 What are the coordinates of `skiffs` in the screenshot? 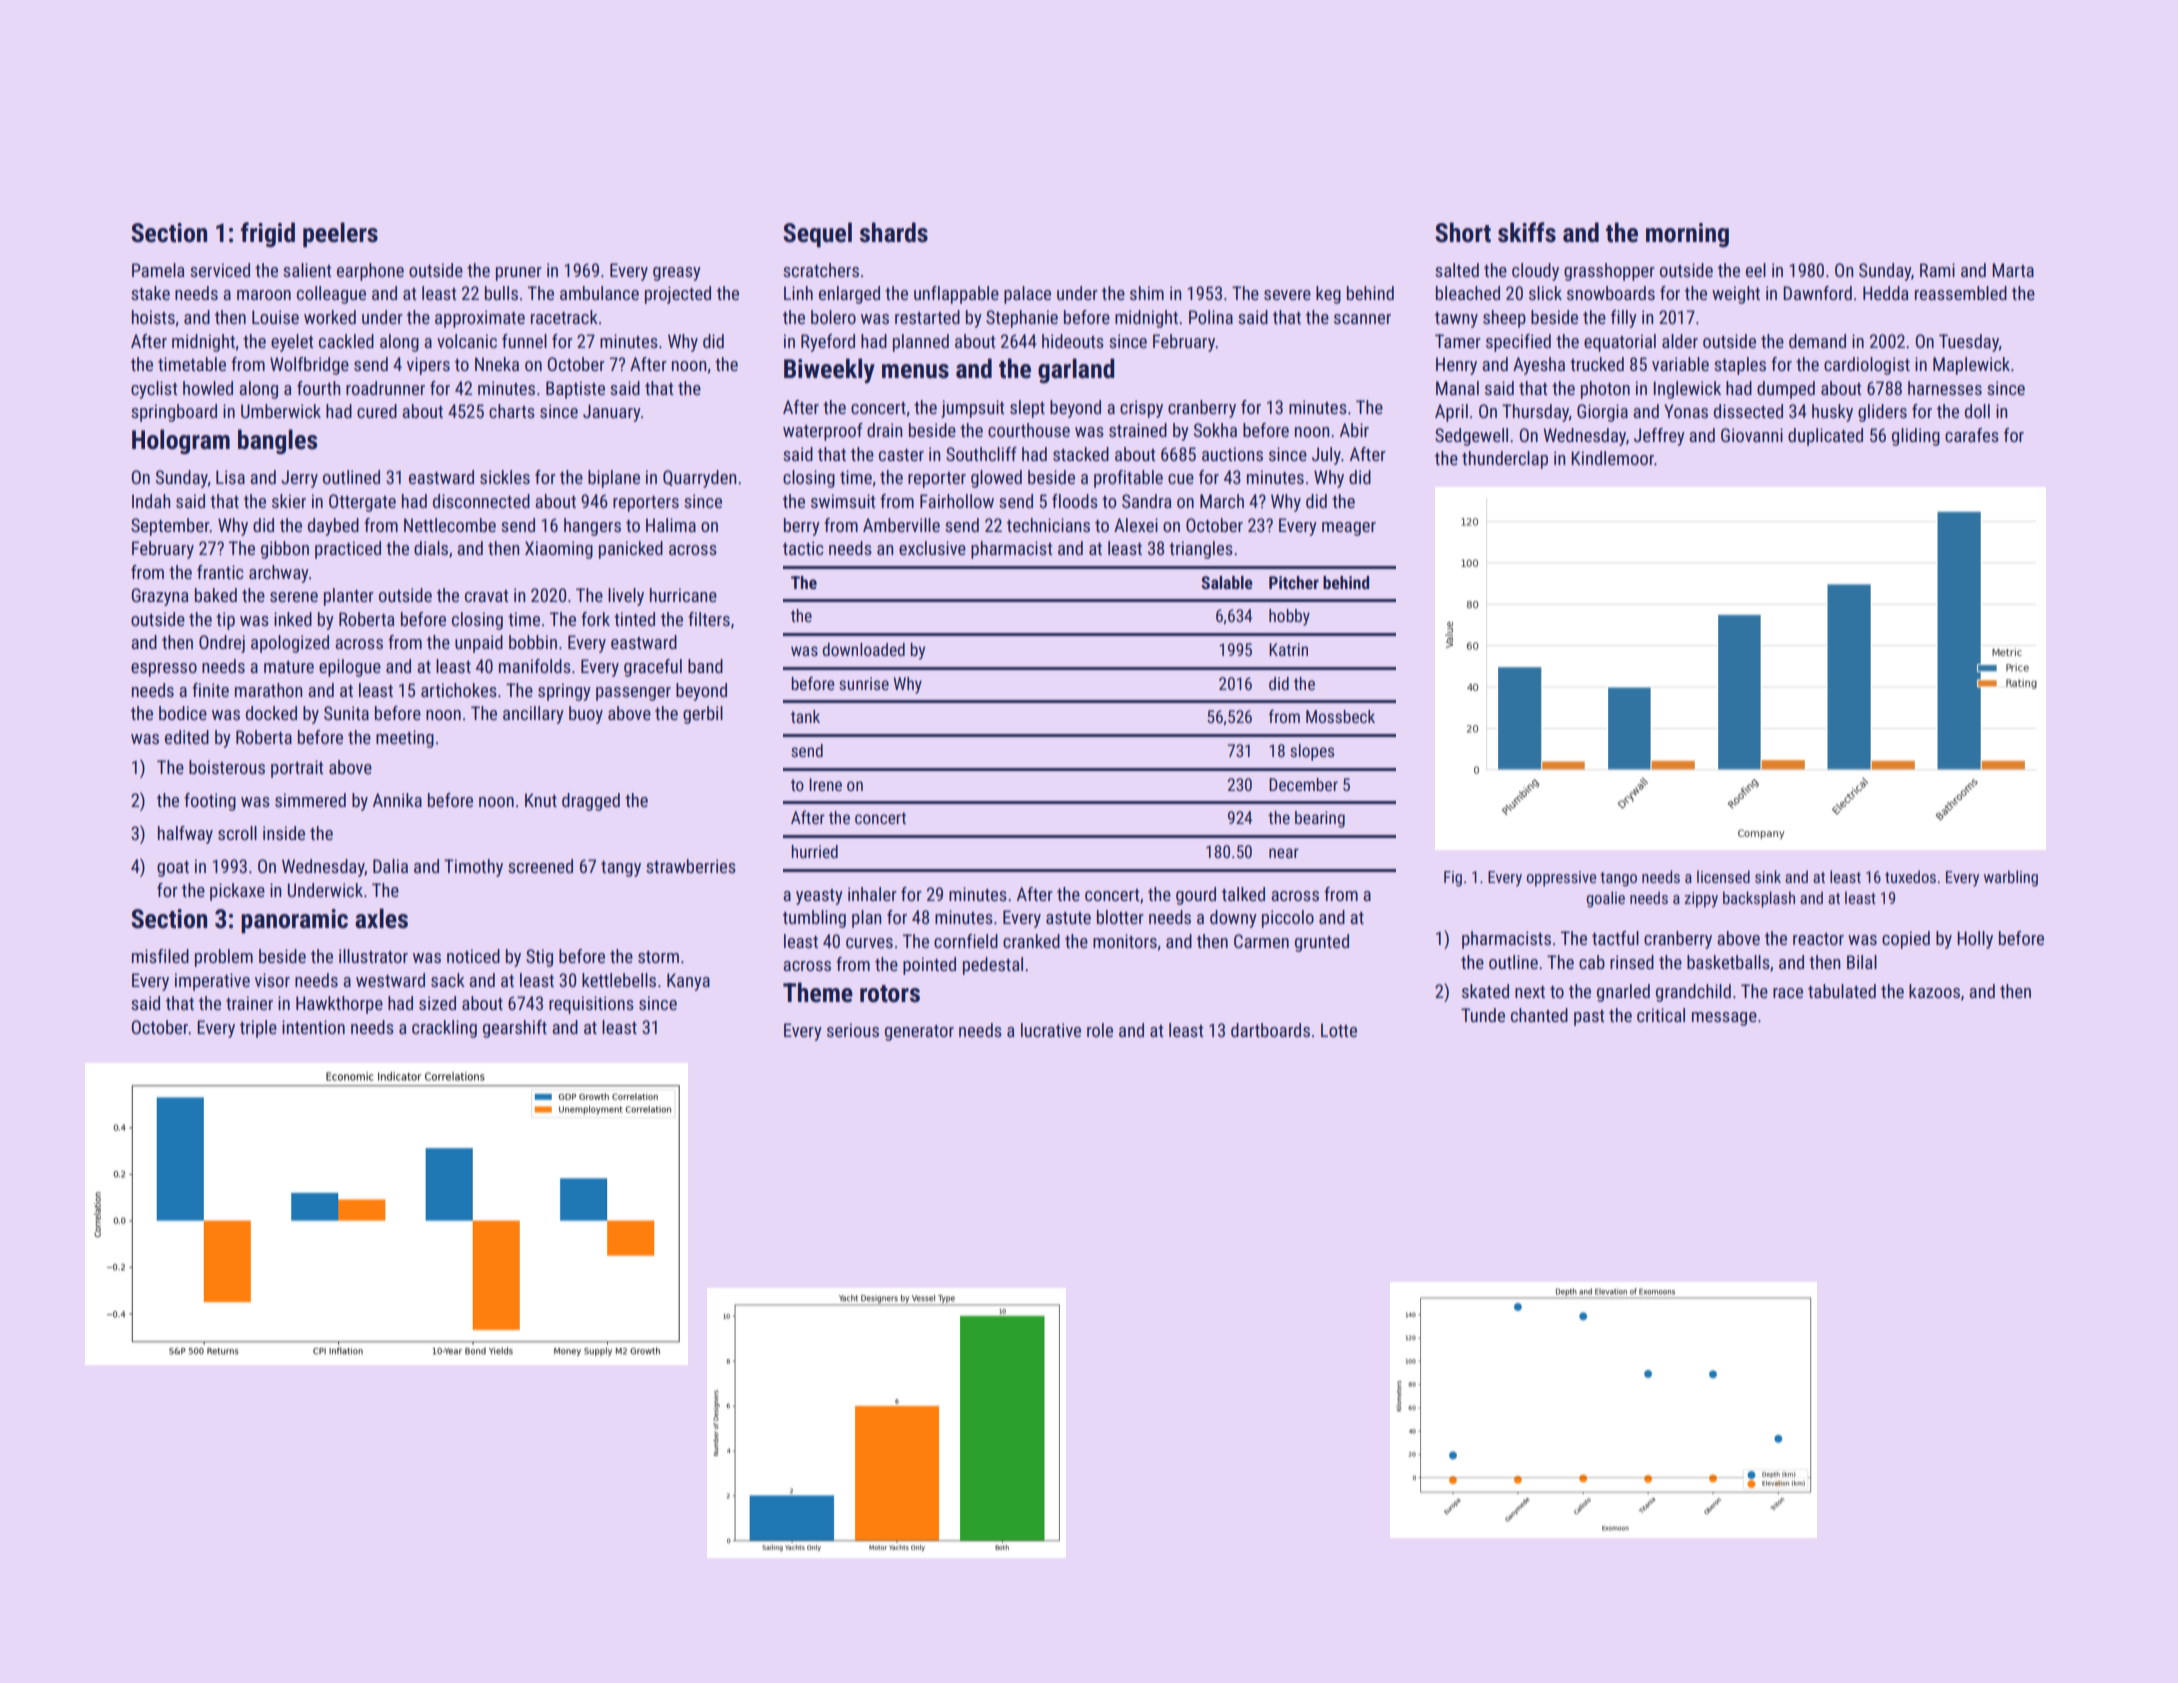 It's located at (1527, 232).
